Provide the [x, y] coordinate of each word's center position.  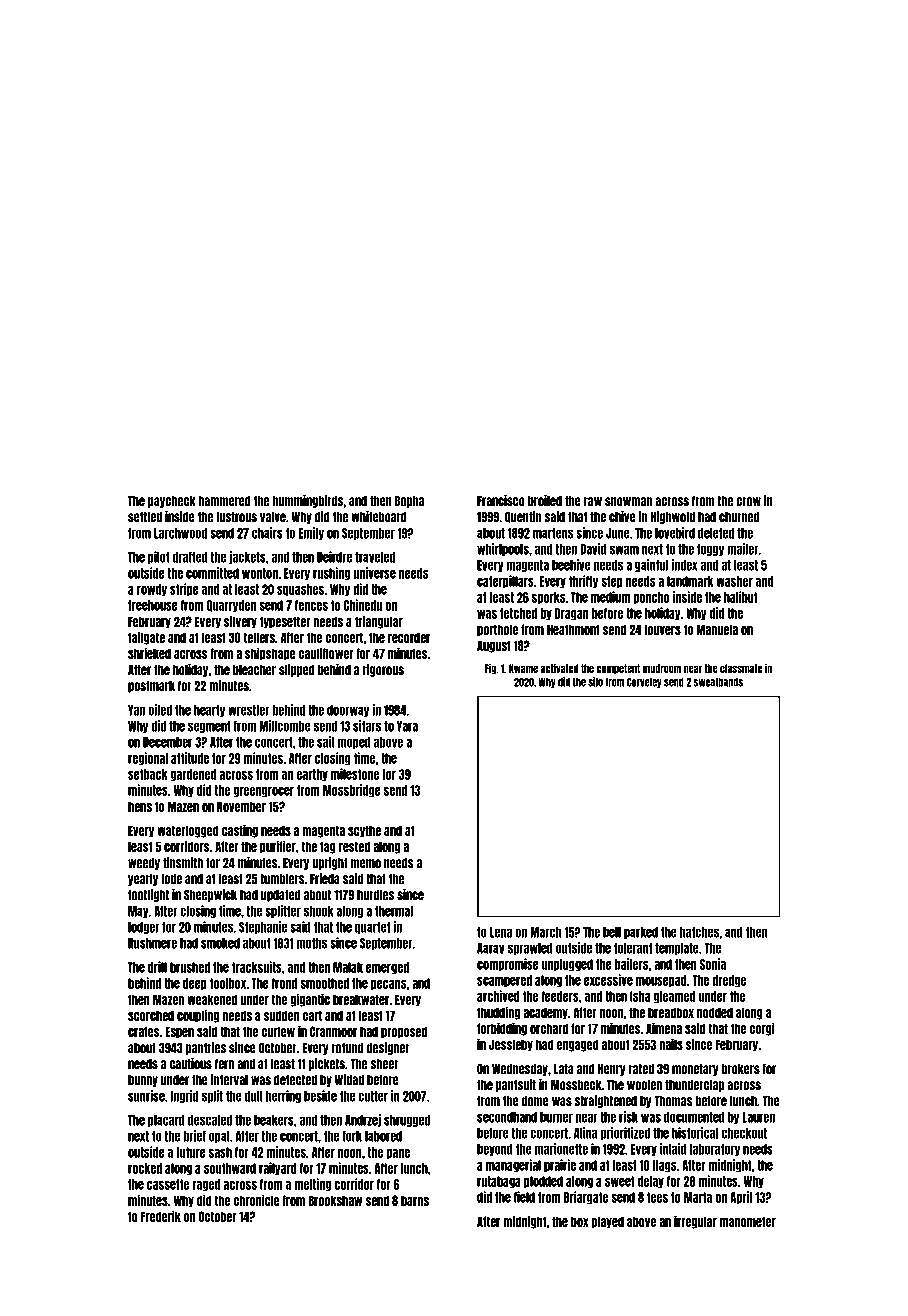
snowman [628, 502]
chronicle [256, 1200]
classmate [741, 668]
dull [254, 1096]
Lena [501, 932]
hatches [699, 932]
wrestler [249, 710]
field [524, 1197]
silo [595, 682]
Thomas [673, 1101]
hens [140, 806]
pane [398, 1154]
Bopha [409, 502]
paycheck [172, 502]
